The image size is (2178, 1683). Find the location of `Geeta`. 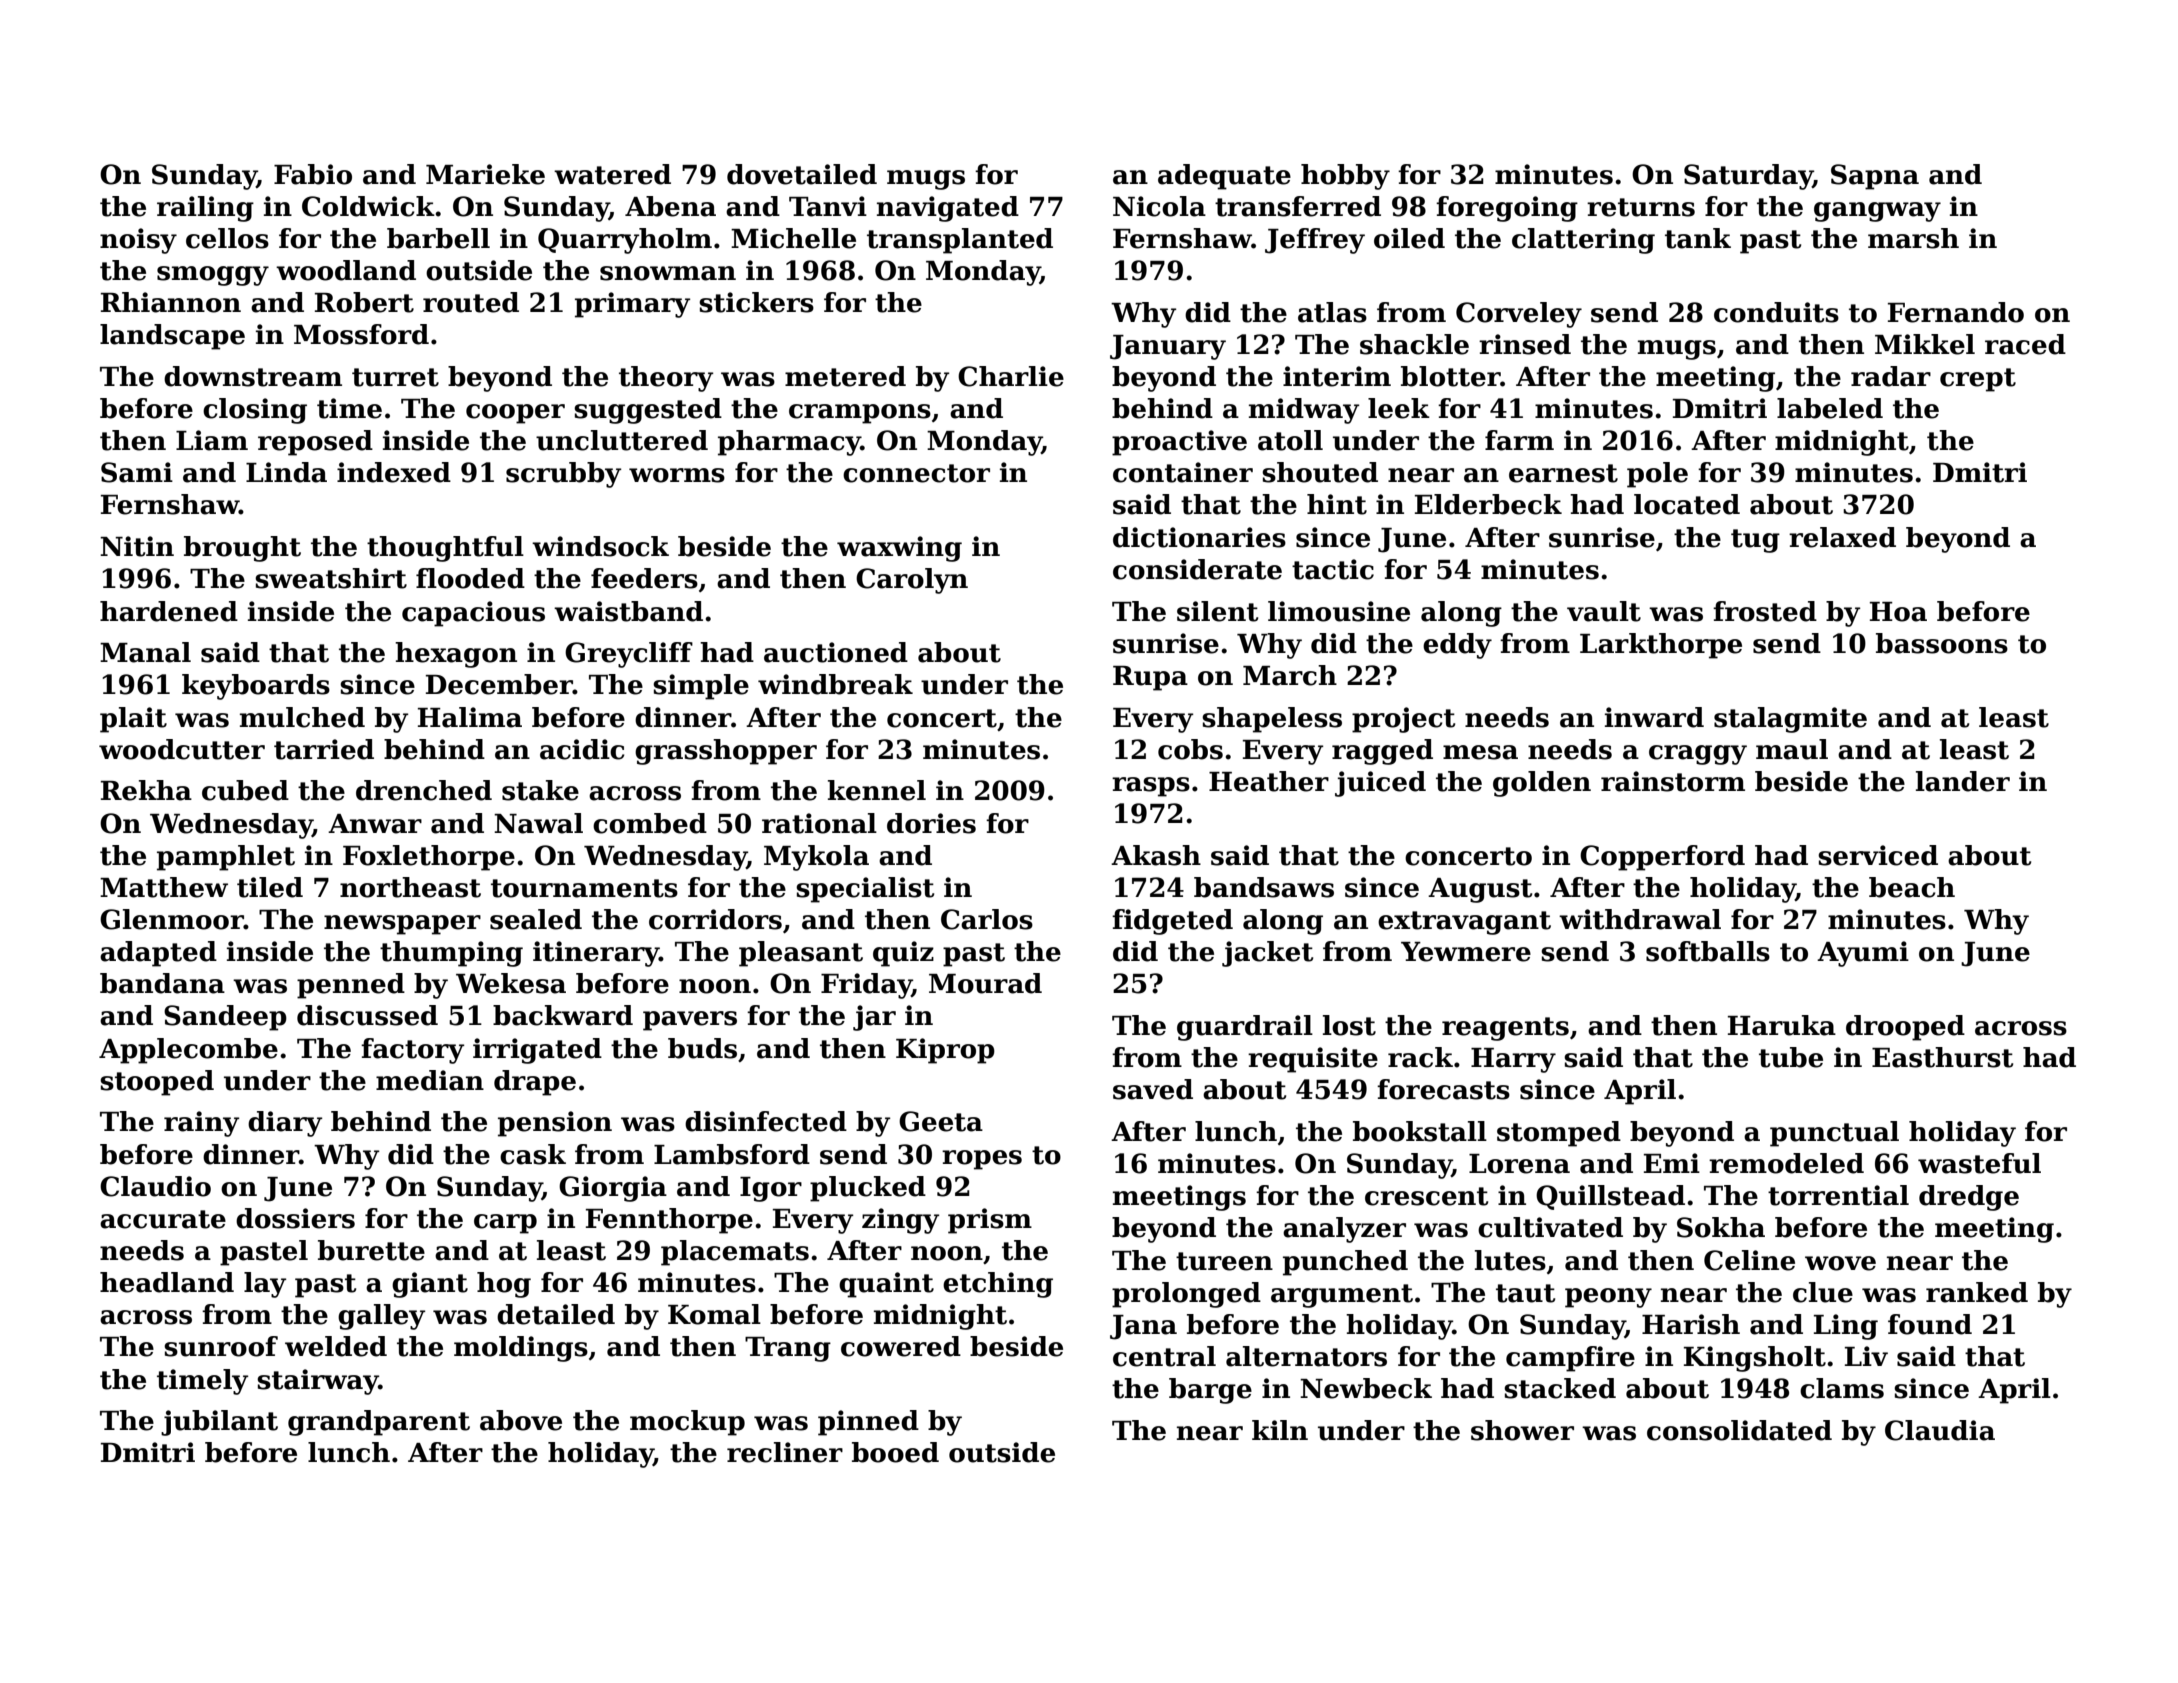

Geeta is located at coordinates (941, 1121).
